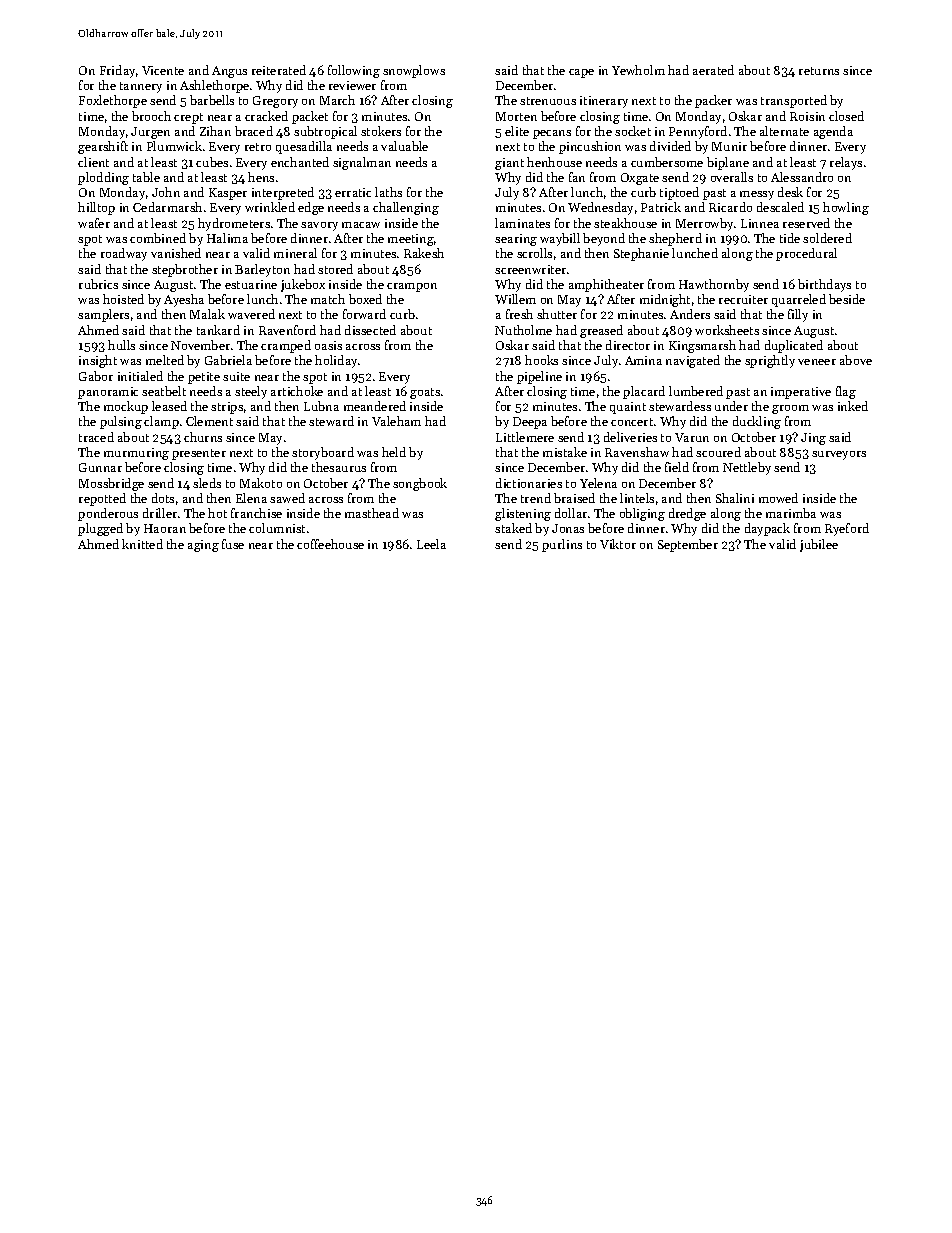 Image resolution: width=952 pixels, height=1233 pixels. Describe the element at coordinates (548, 101) in the screenshot. I see `strenuous` at that location.
